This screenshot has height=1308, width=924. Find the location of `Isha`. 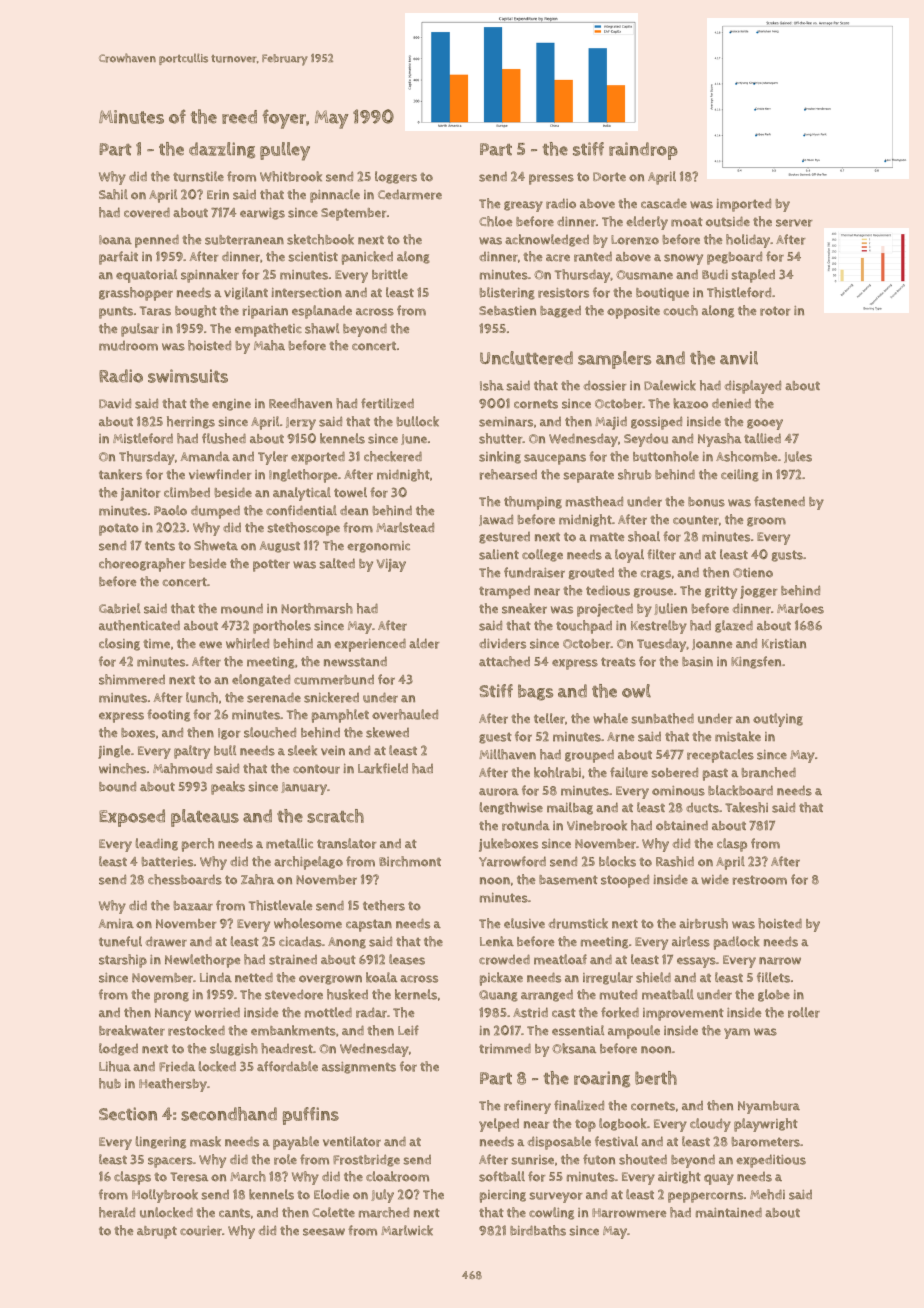

Isha is located at coordinates (492, 385).
